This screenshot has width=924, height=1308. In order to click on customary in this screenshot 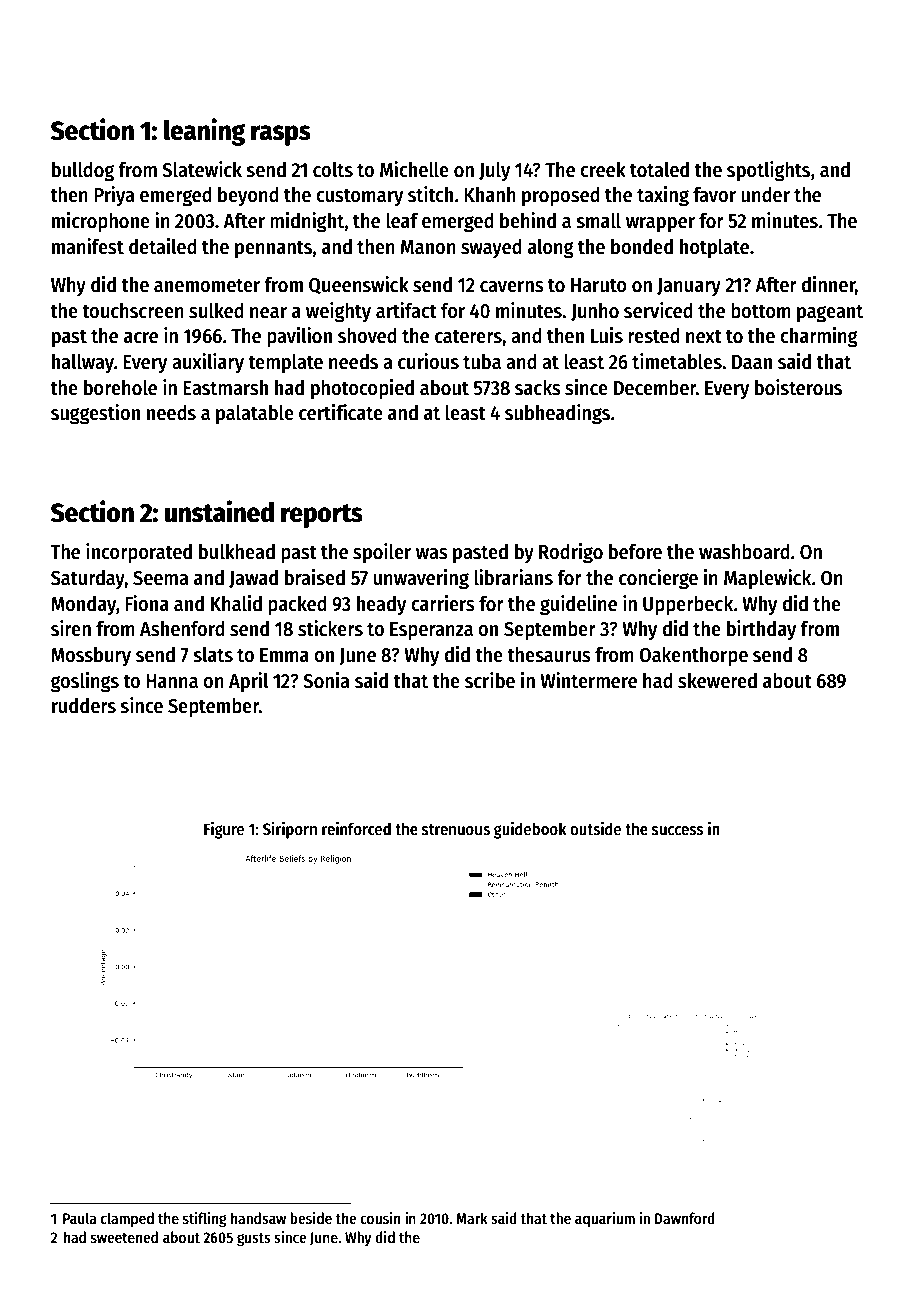, I will do `click(359, 197)`.
